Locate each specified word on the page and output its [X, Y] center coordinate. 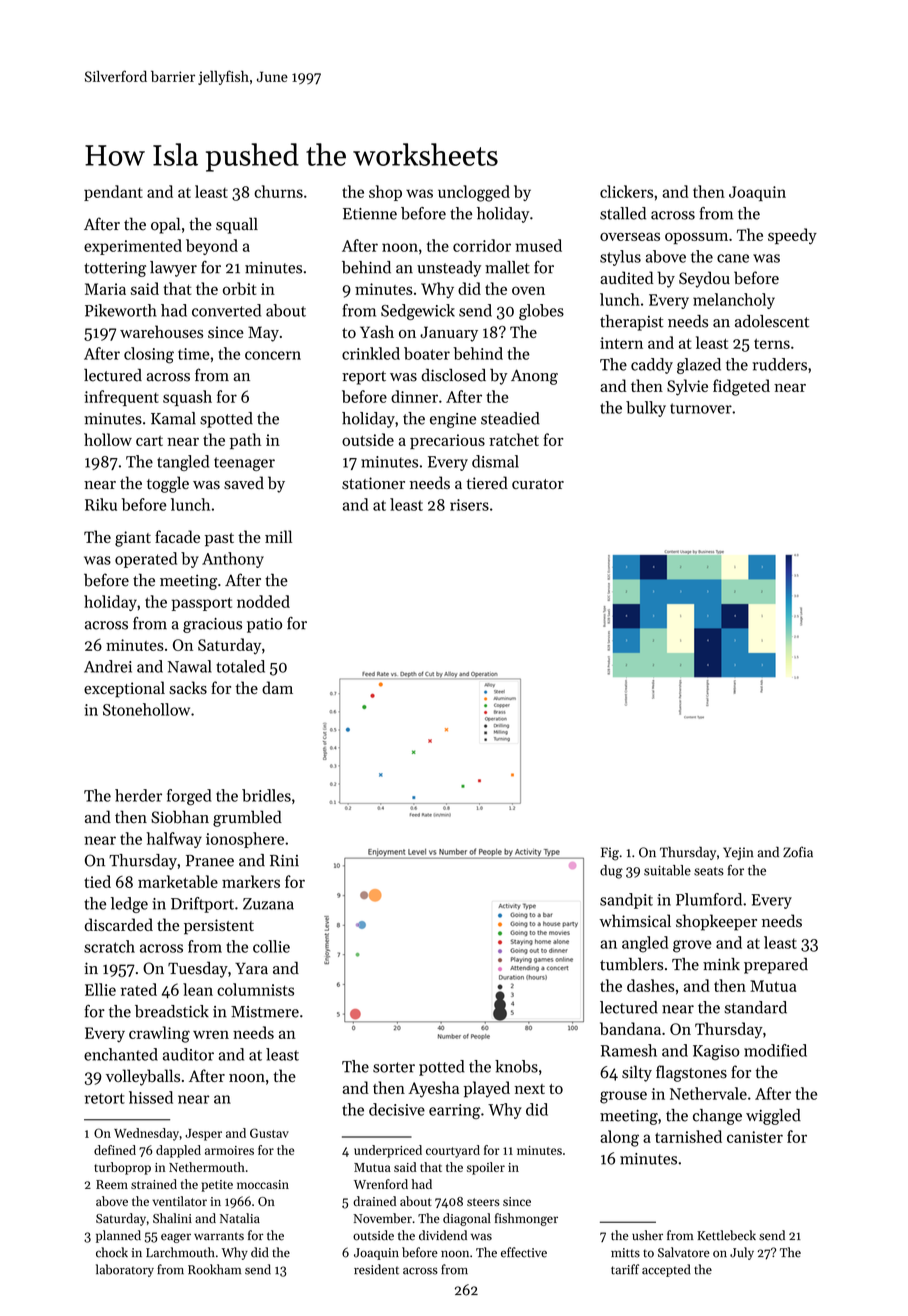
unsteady [449, 269]
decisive [397, 1109]
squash [187, 398]
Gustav [269, 1133]
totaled [240, 666]
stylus [620, 258]
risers [469, 505]
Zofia [798, 852]
